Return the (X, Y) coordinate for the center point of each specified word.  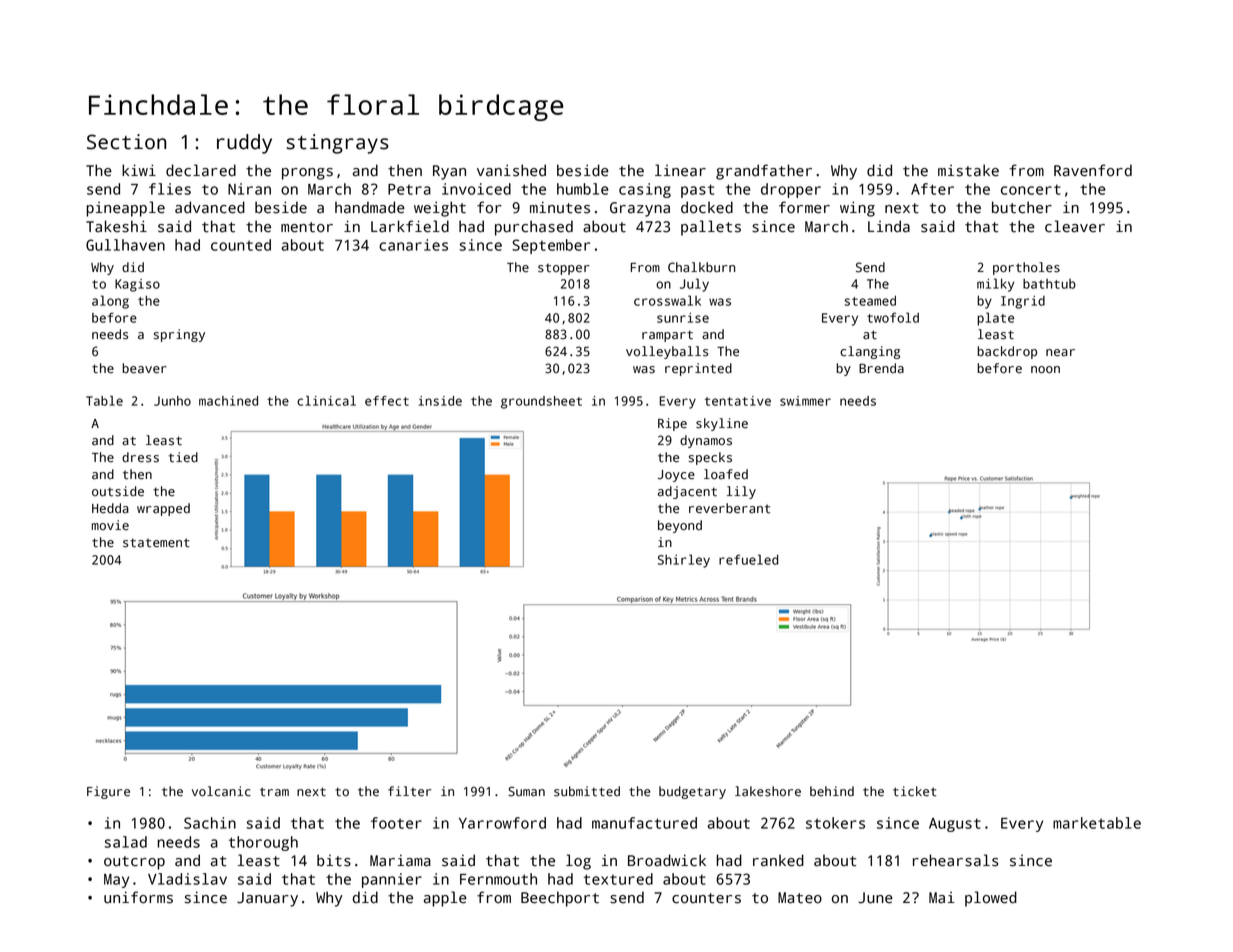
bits (334, 860)
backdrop (1007, 352)
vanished (511, 170)
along (110, 302)
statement (156, 543)
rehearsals (955, 860)
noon (1045, 370)
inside (440, 401)
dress (140, 457)
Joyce (676, 476)
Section (126, 142)
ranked (778, 860)
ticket (914, 791)
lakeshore (768, 791)
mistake (968, 170)
